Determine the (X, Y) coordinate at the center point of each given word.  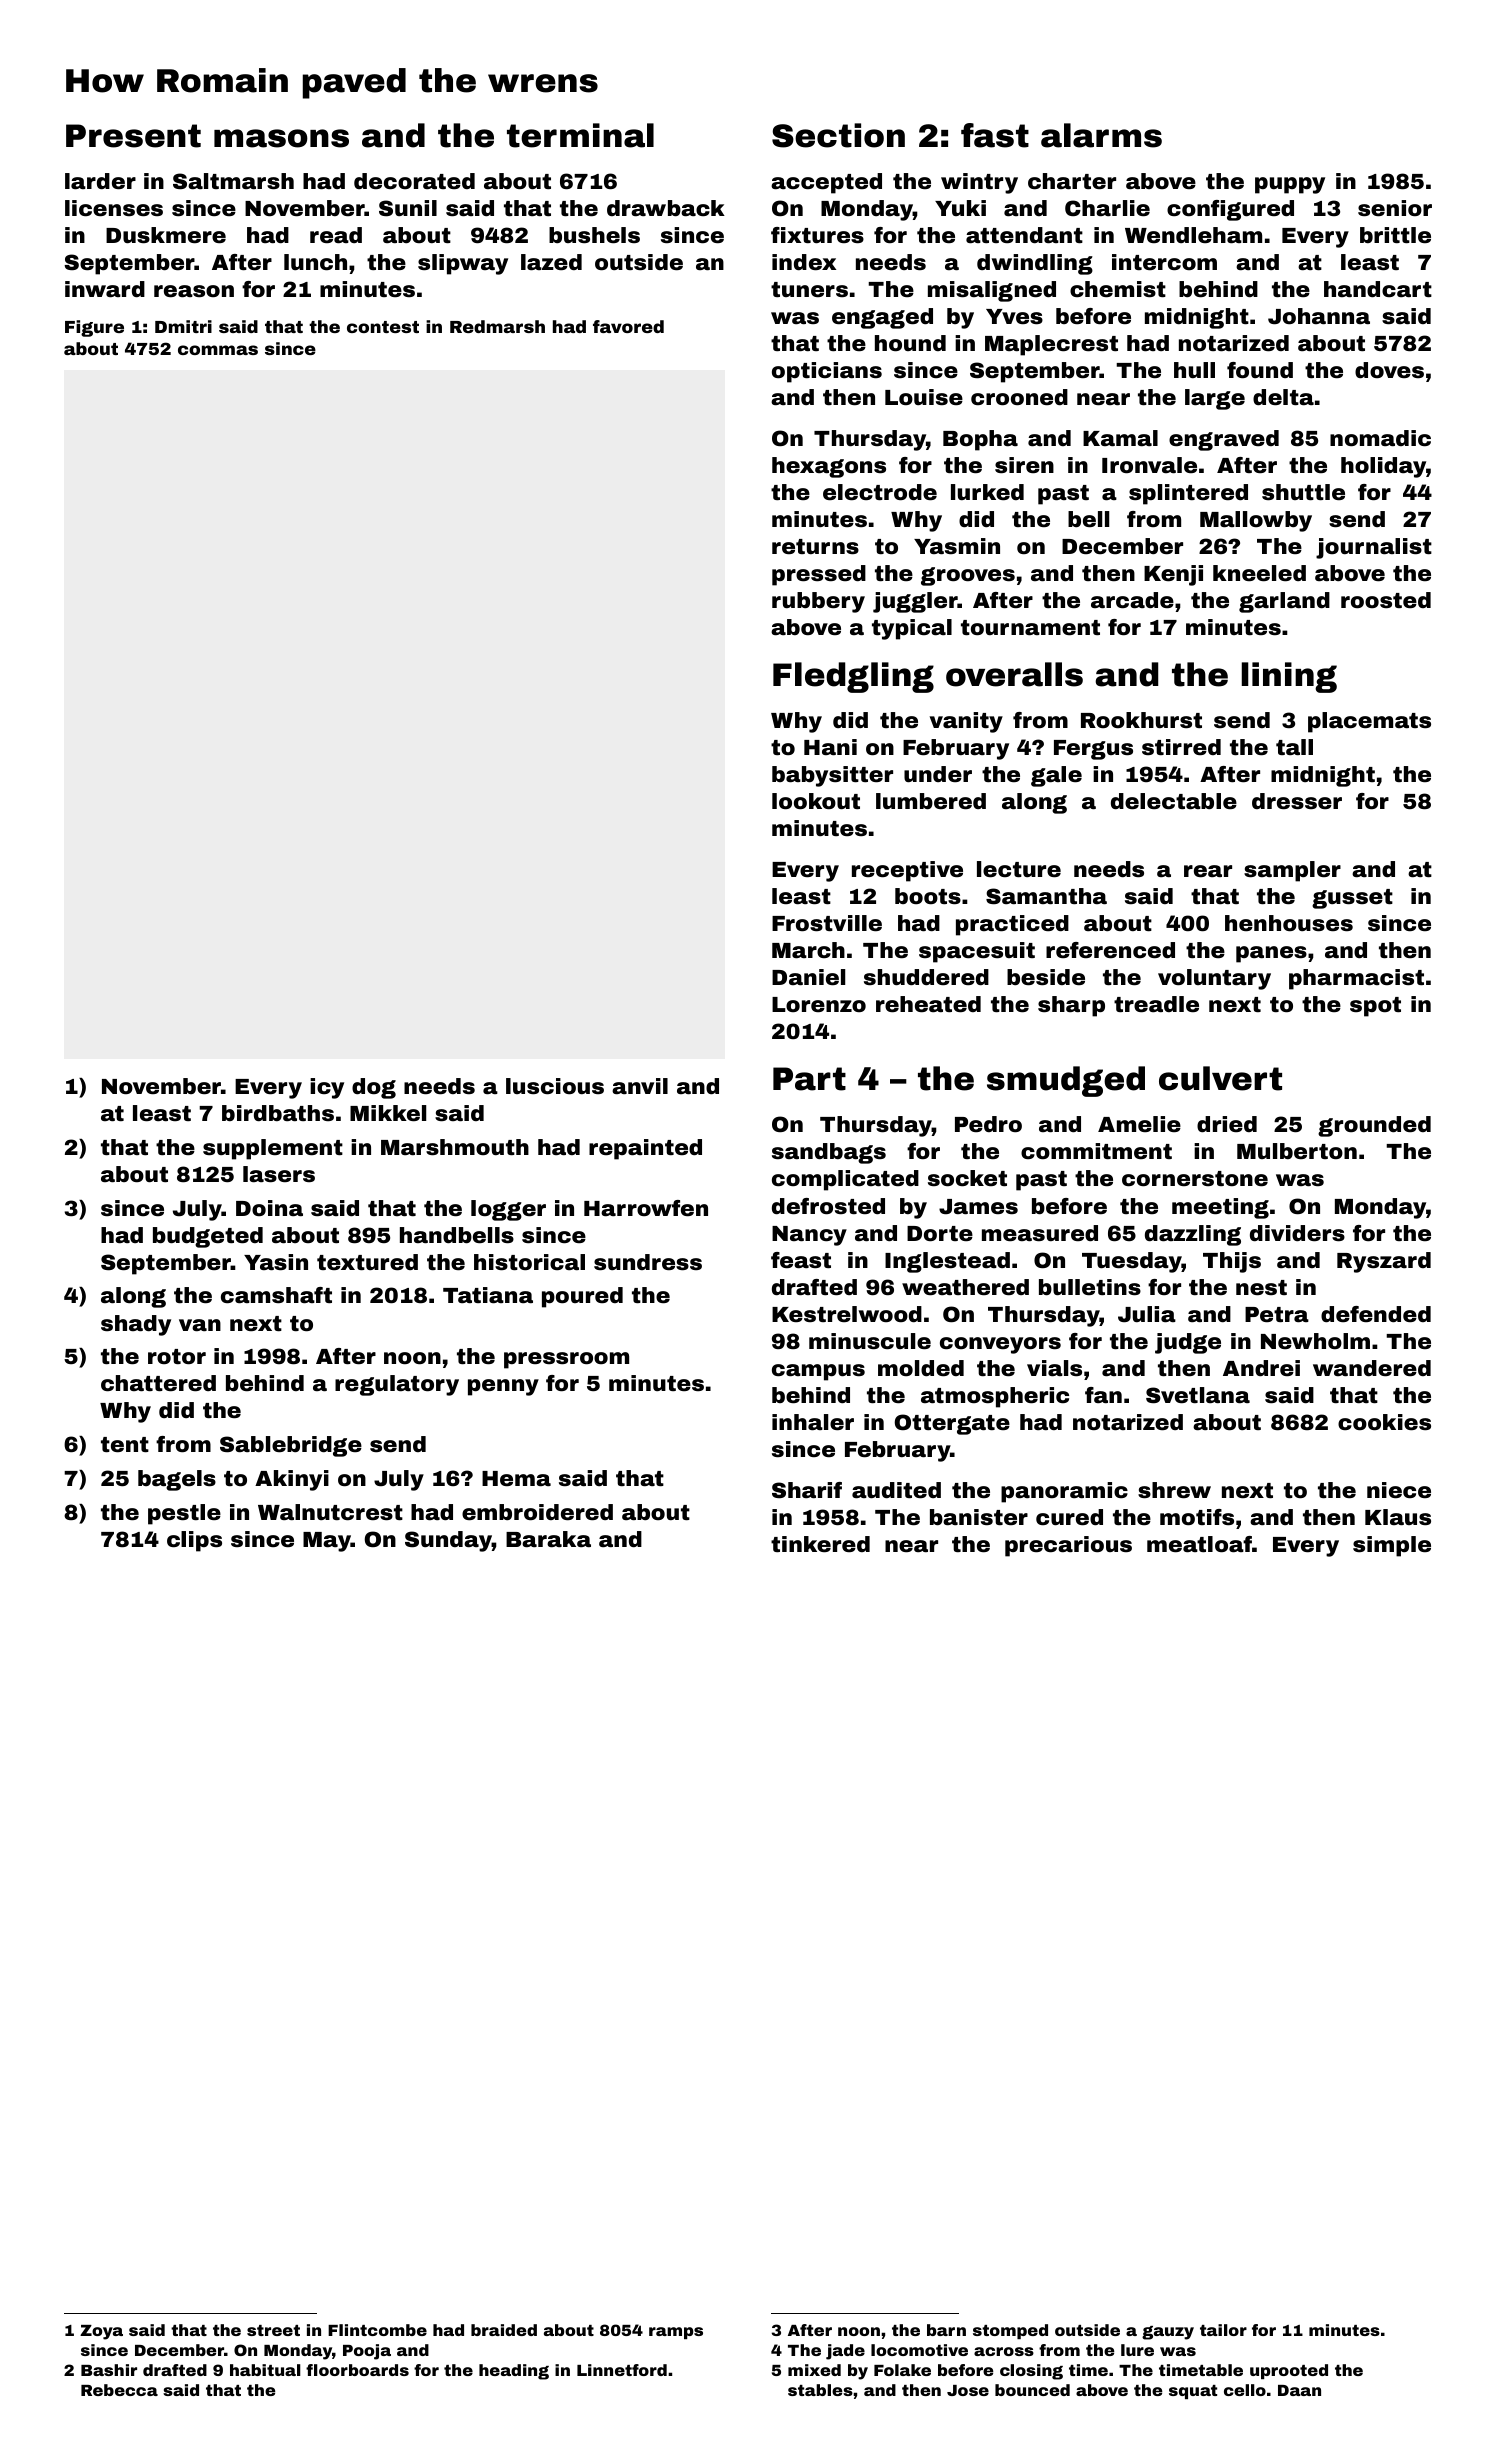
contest (383, 327)
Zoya (101, 2332)
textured (367, 1262)
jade (845, 2352)
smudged (1066, 1081)
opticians (827, 372)
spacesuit (977, 952)
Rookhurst (1141, 720)
